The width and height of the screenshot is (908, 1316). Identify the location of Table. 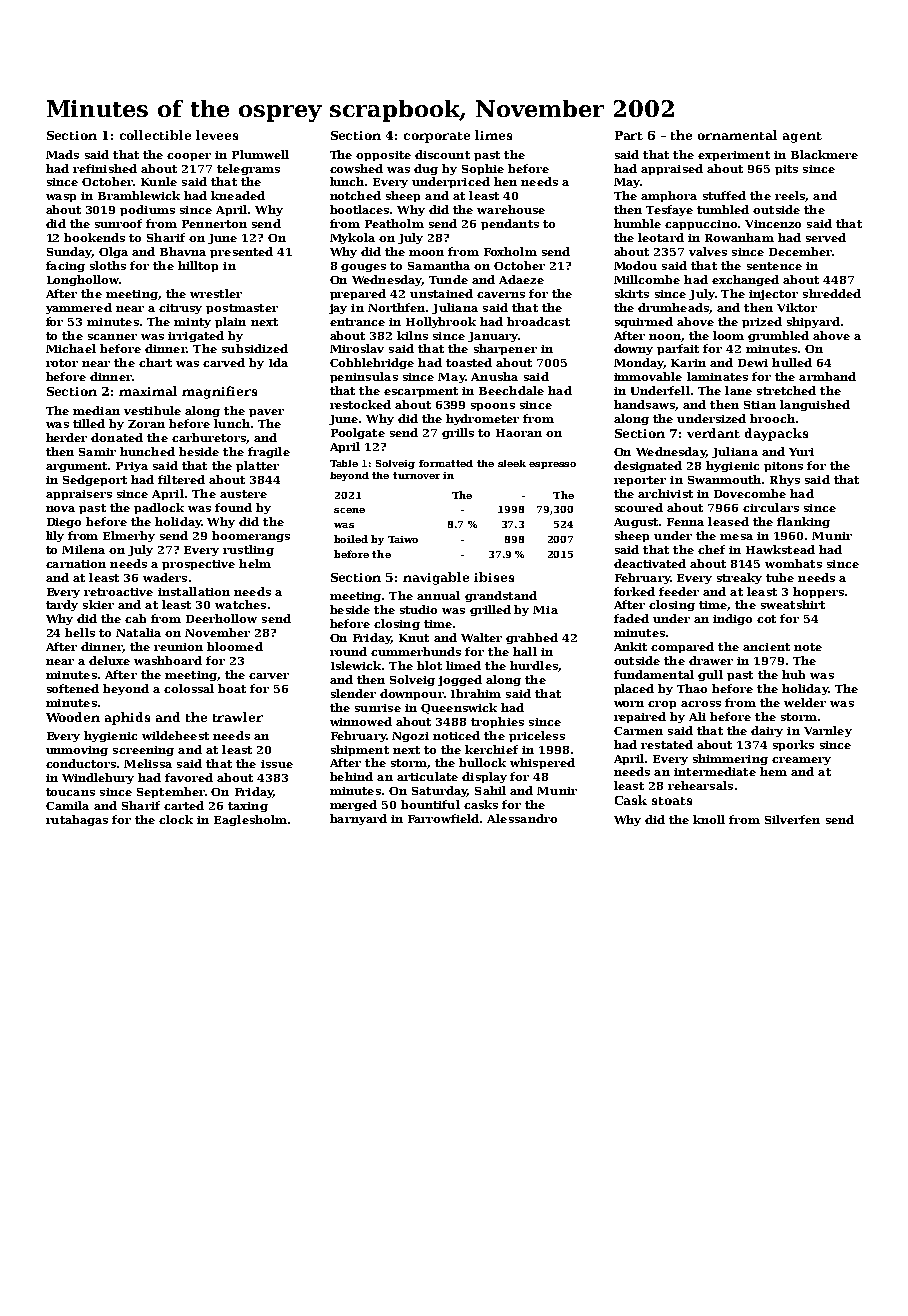
(344, 463).
